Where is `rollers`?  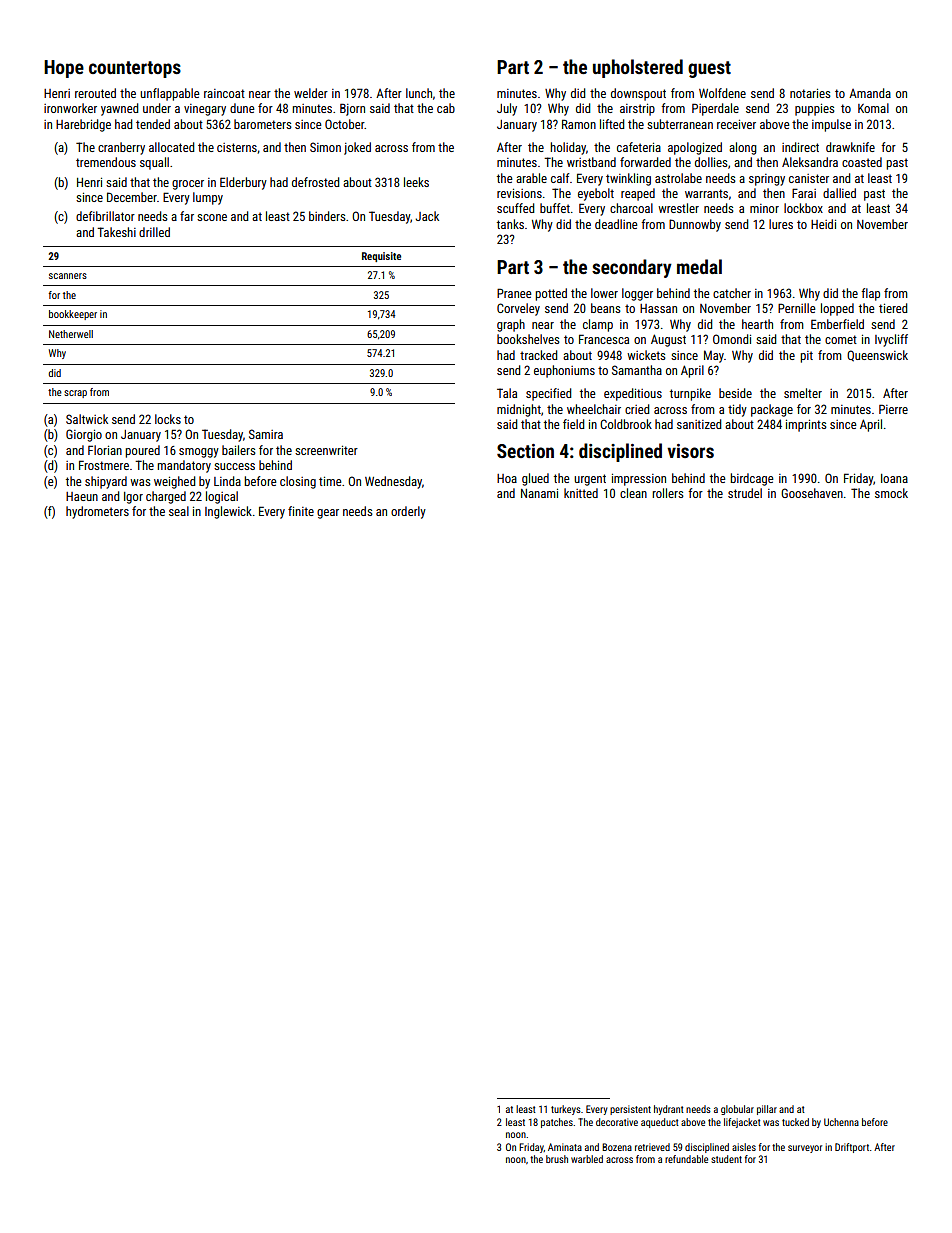 rollers is located at coordinates (668, 493).
